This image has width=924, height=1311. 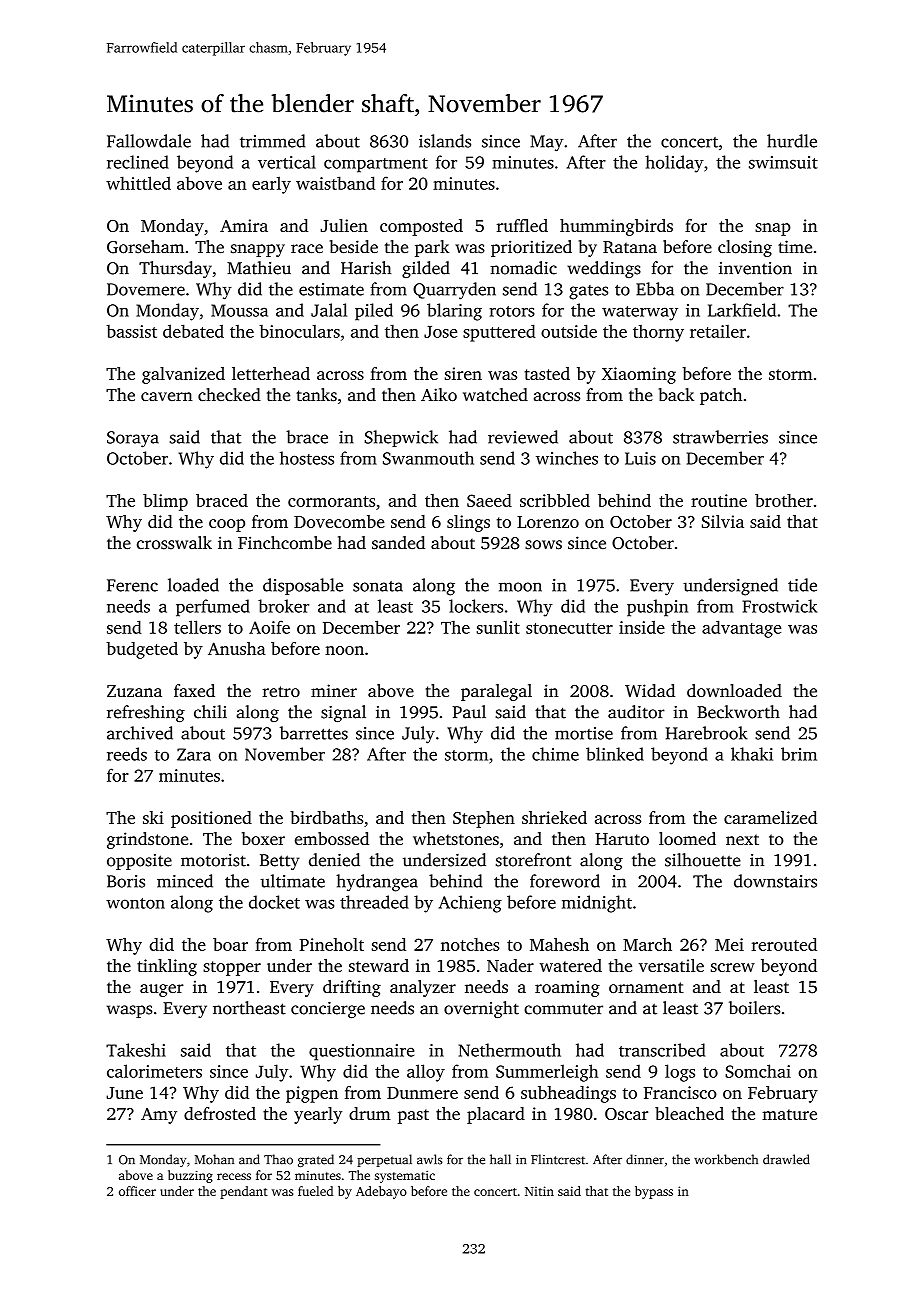 I want to click on reviewed, so click(x=523, y=437).
